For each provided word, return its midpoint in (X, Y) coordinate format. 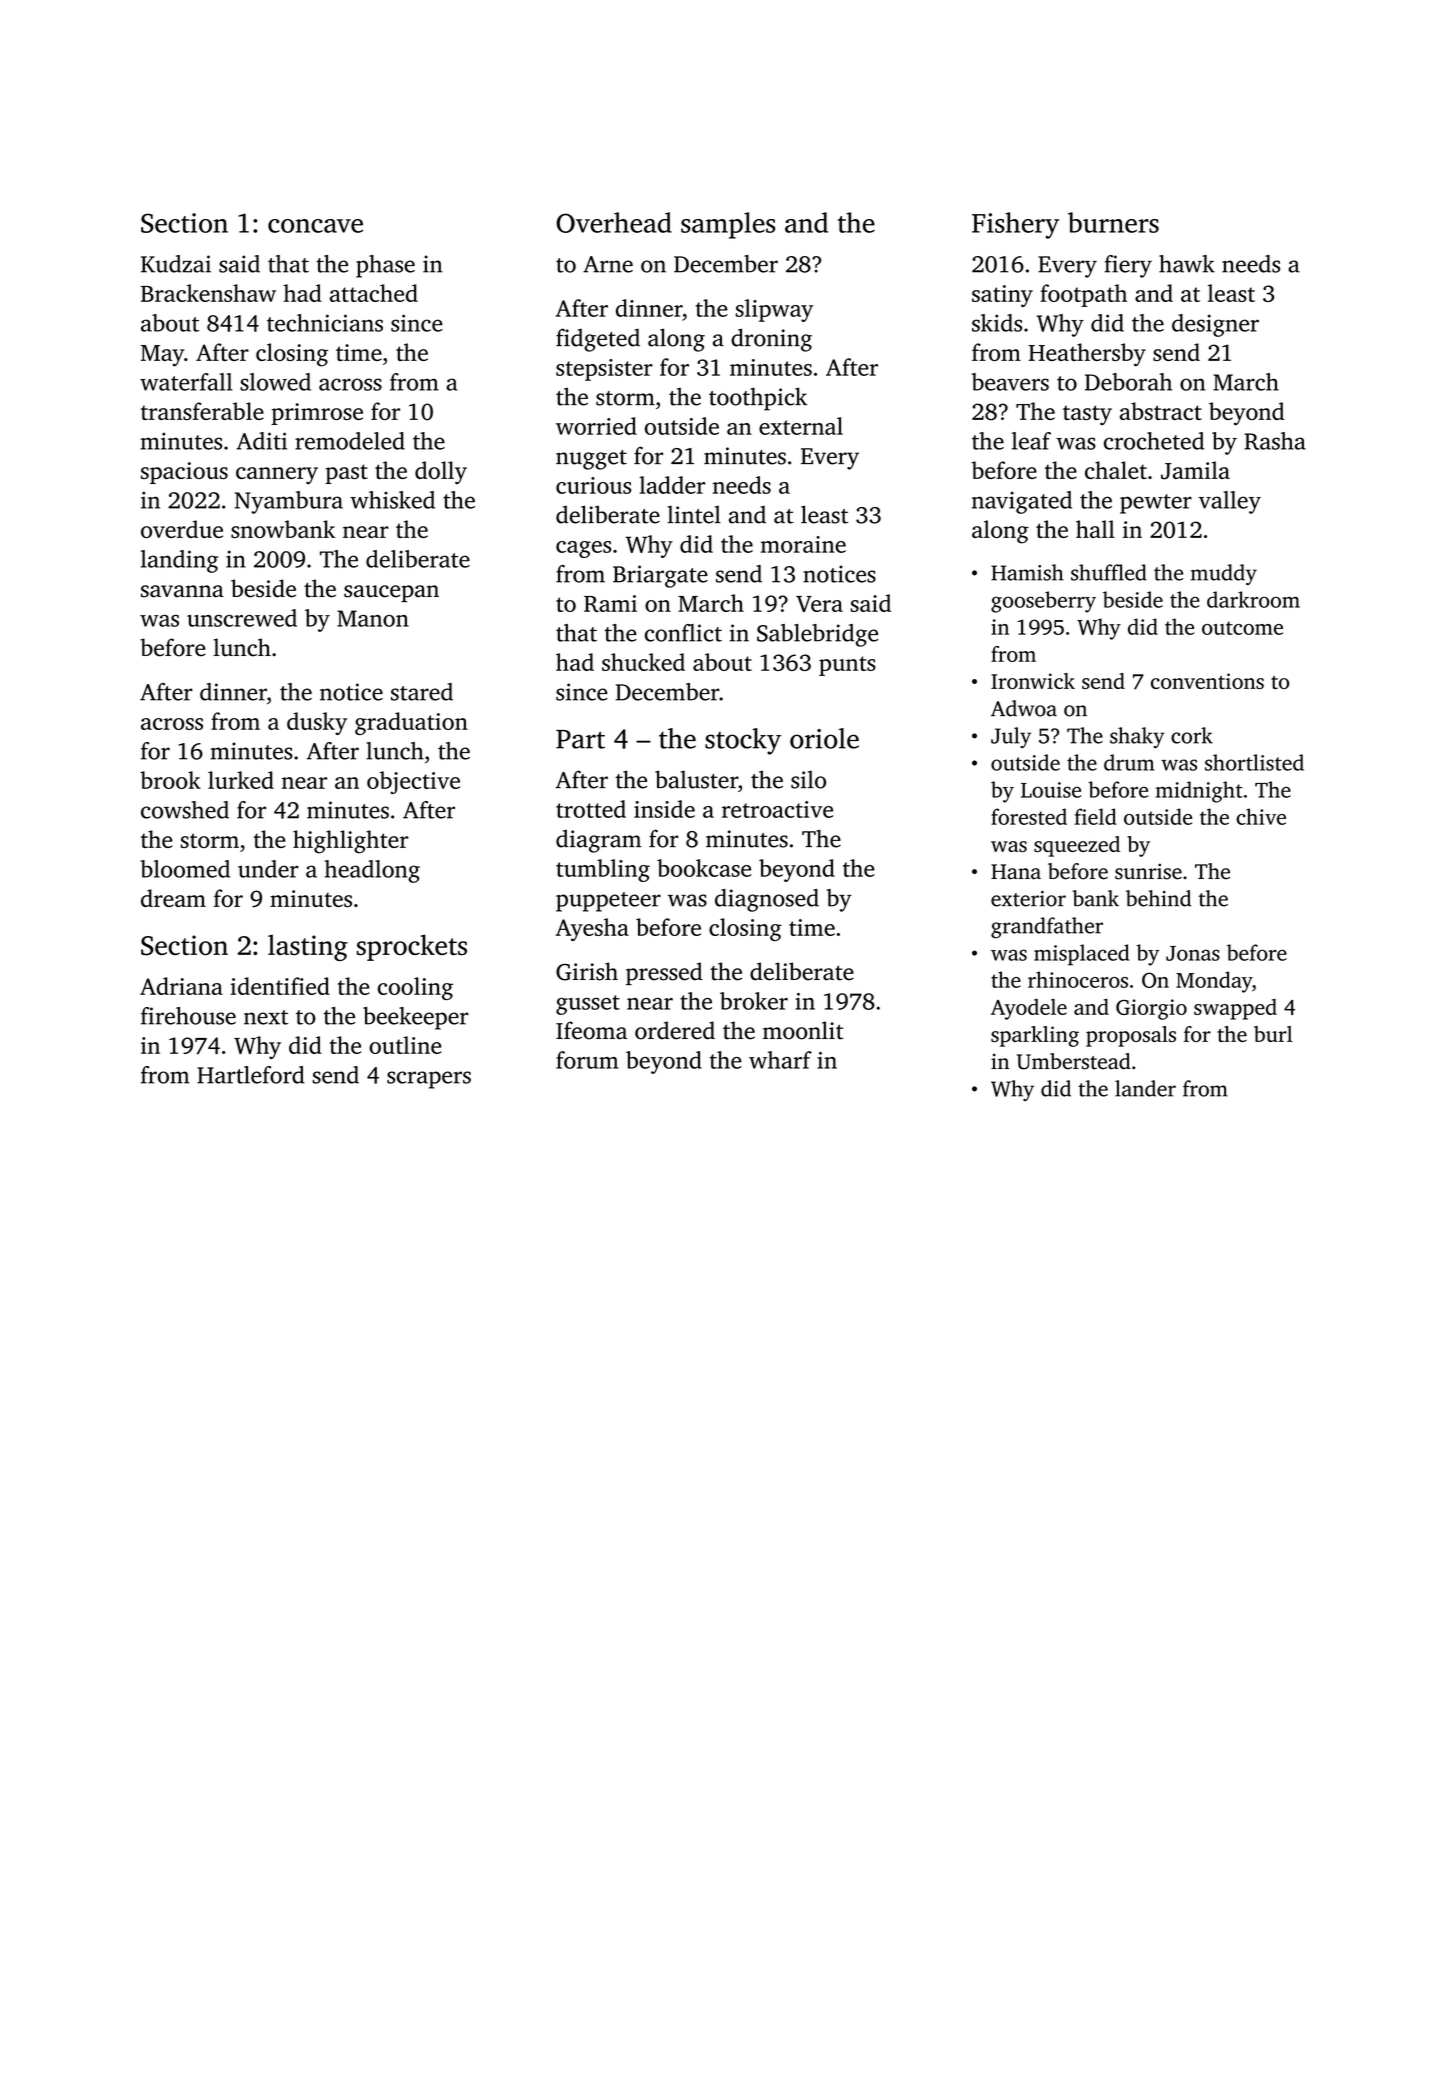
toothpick (758, 399)
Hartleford (251, 1075)
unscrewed (242, 618)
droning (771, 340)
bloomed (185, 869)
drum (1129, 762)
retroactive (777, 809)
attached (374, 293)
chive (1261, 816)
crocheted (1154, 441)
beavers (1010, 382)
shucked (643, 662)
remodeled (350, 441)
